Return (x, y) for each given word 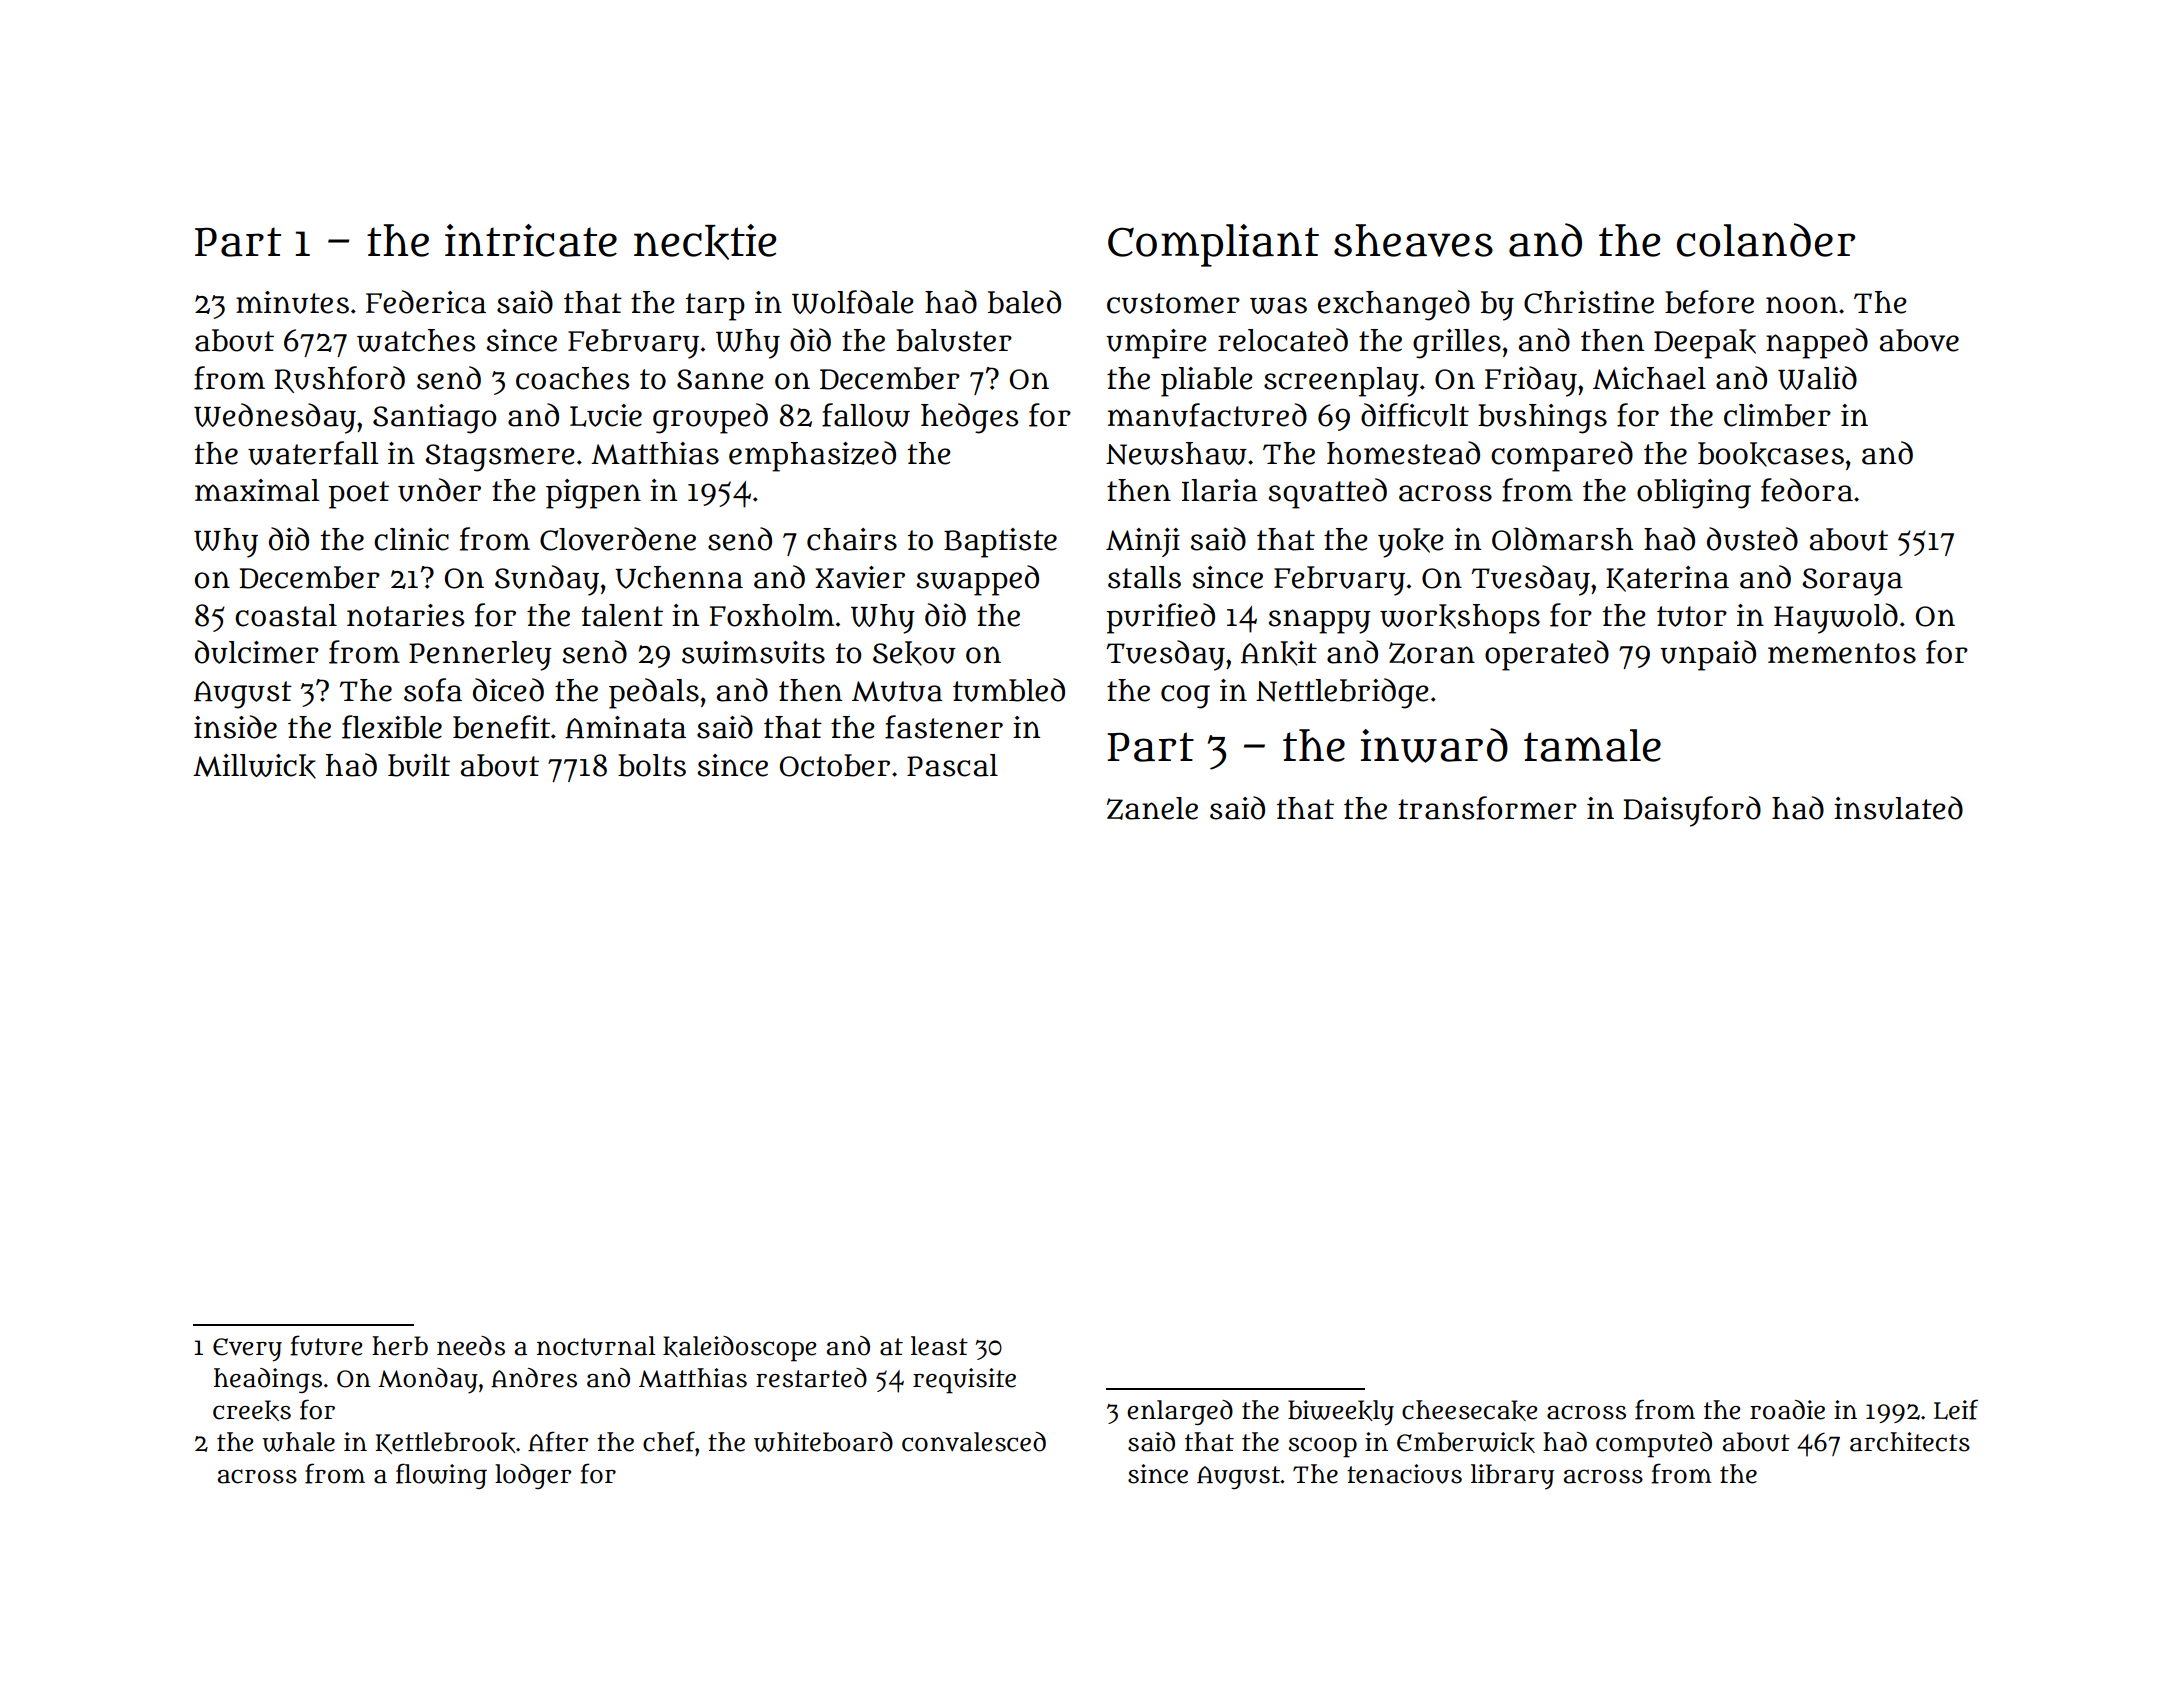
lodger (533, 1476)
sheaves (1413, 240)
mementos (1842, 653)
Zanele (1152, 808)
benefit (501, 727)
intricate (531, 240)
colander (1766, 240)
